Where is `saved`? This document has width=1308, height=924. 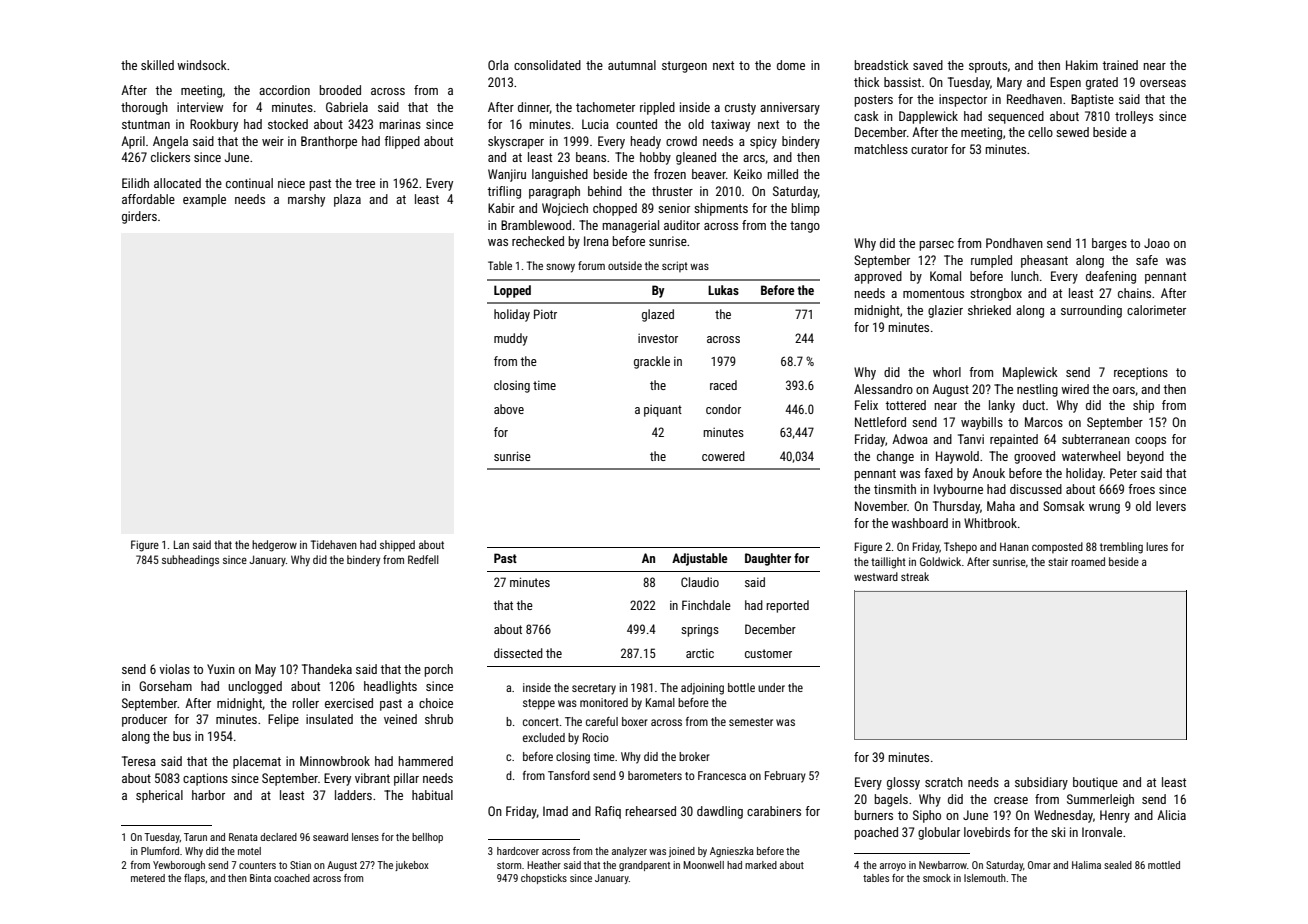 saved is located at coordinates (928, 65).
